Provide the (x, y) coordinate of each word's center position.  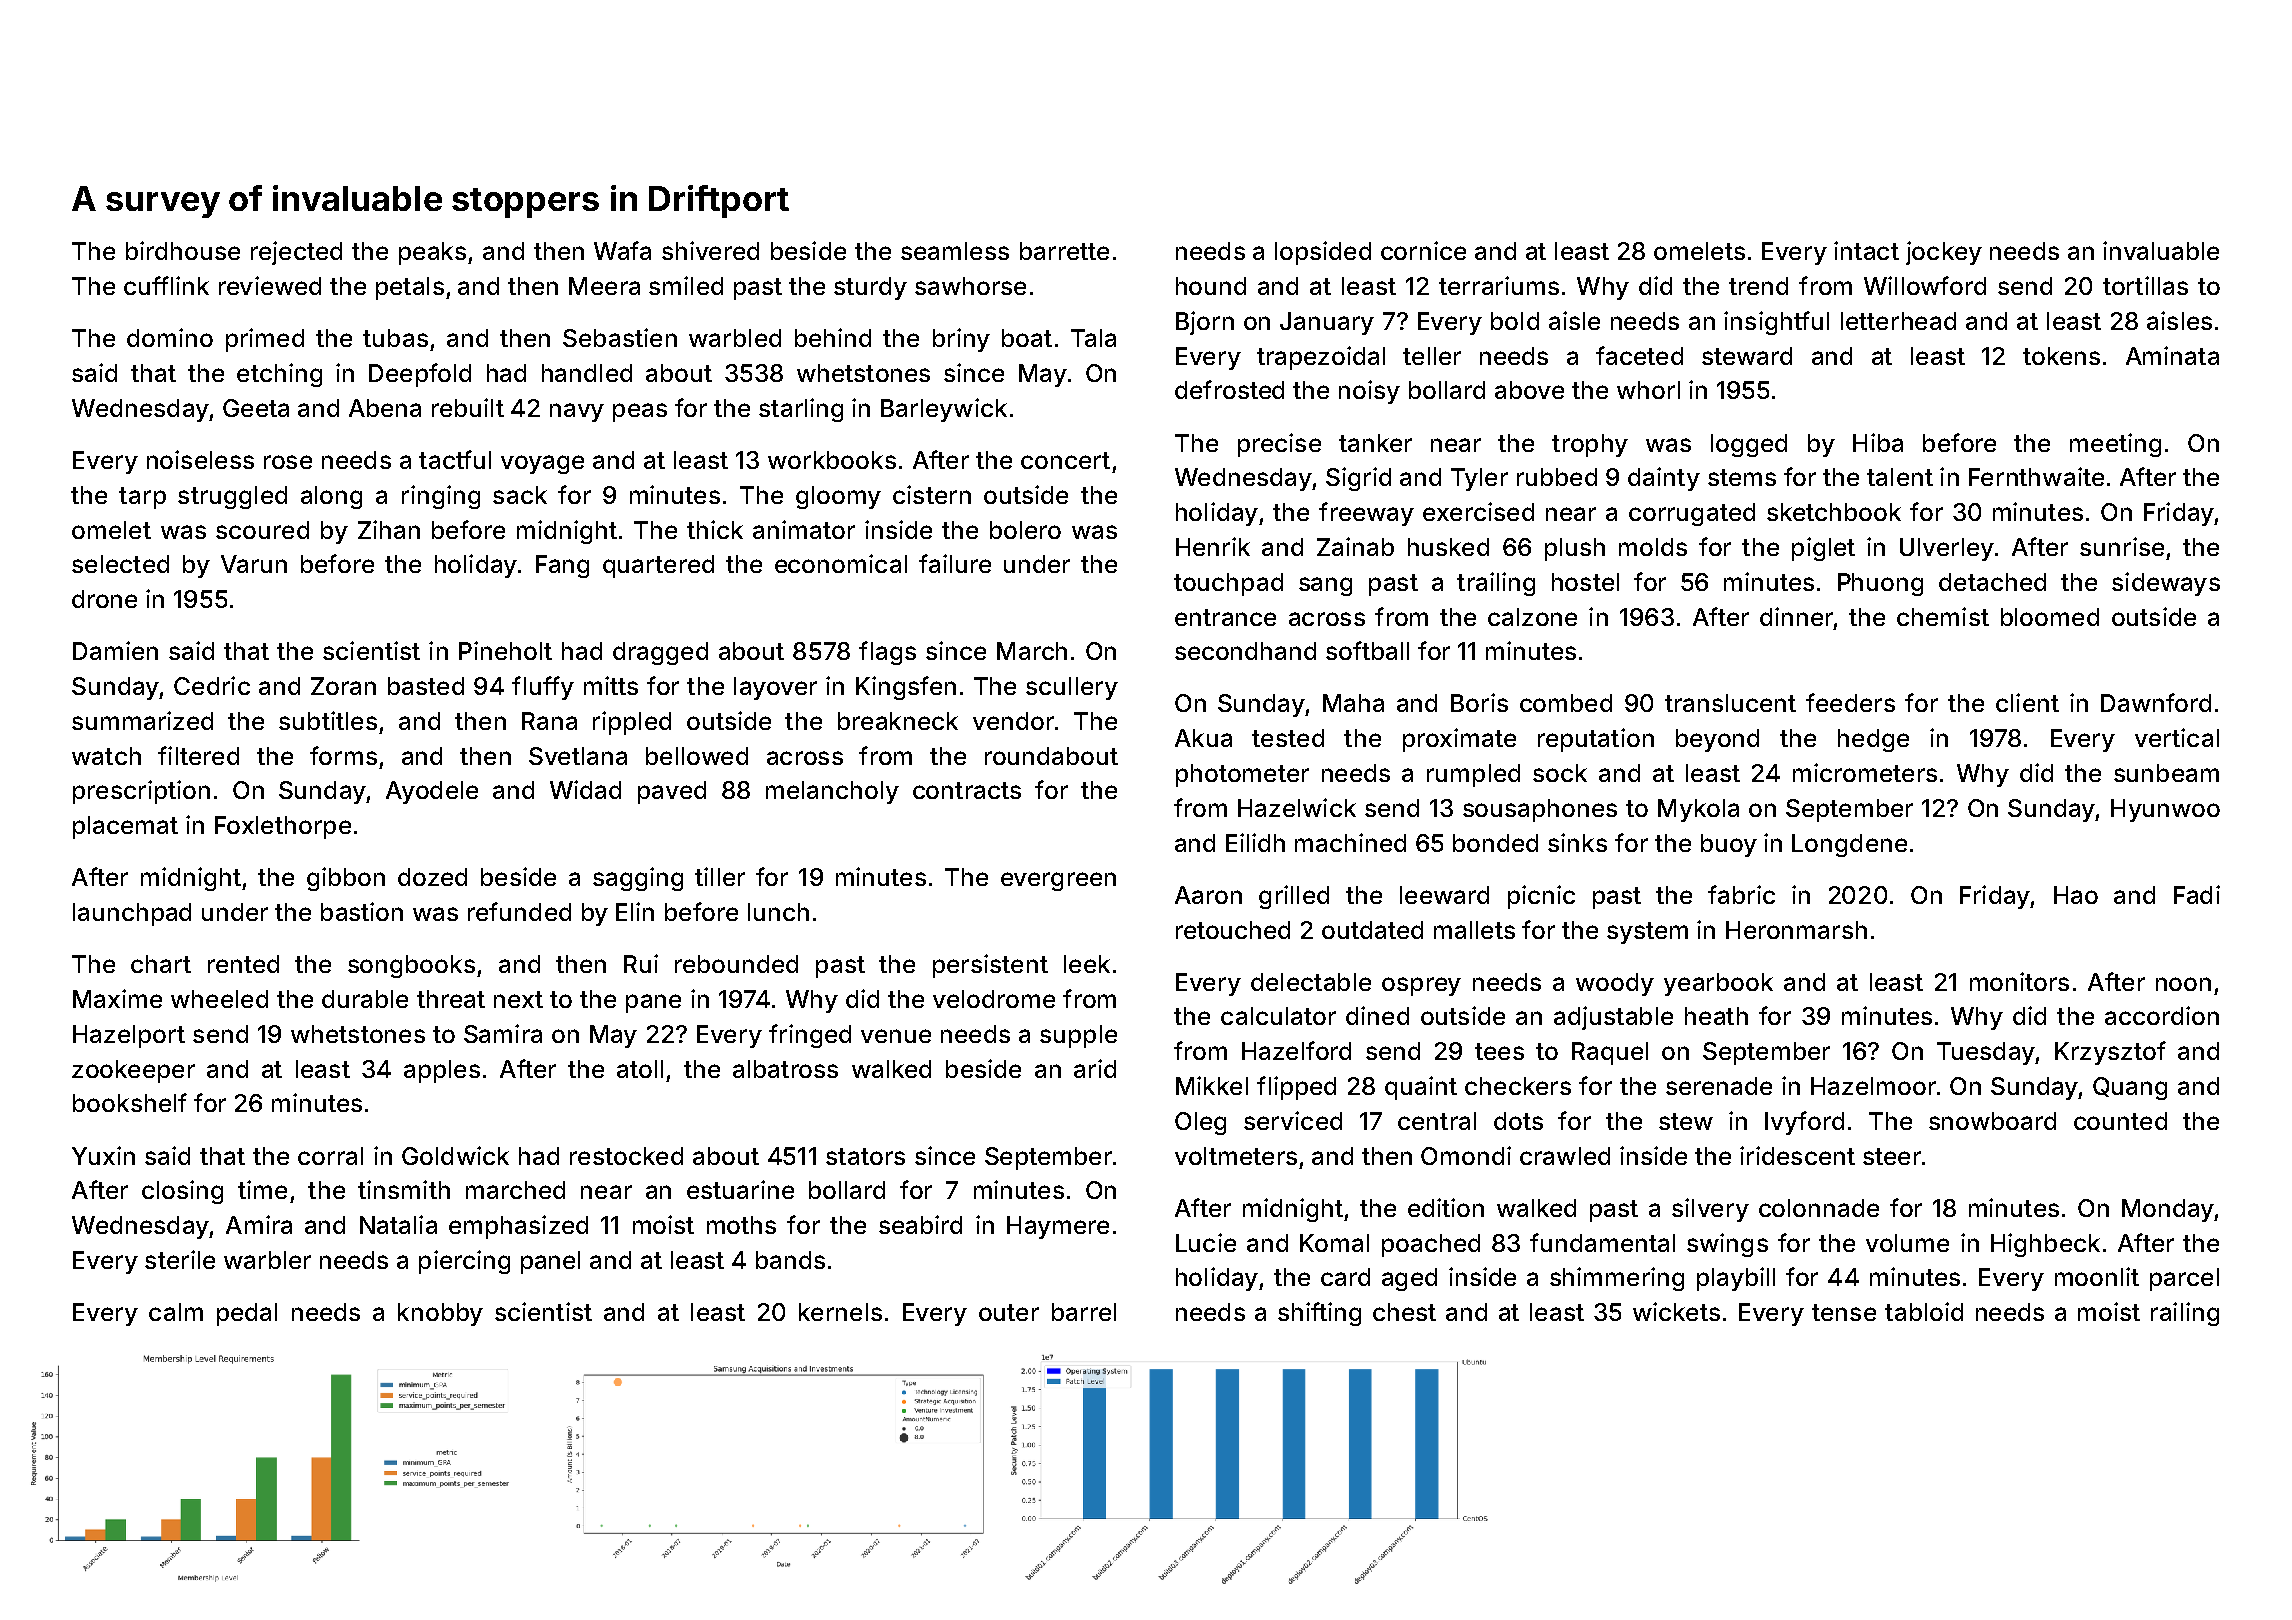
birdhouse (183, 250)
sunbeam (2166, 773)
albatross (785, 1069)
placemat (125, 827)
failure (955, 563)
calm (176, 1312)
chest (1404, 1312)
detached (1992, 582)
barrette (1064, 251)
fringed (810, 1036)
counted (2120, 1121)
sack (520, 495)
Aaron (1208, 895)
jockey (1944, 253)
